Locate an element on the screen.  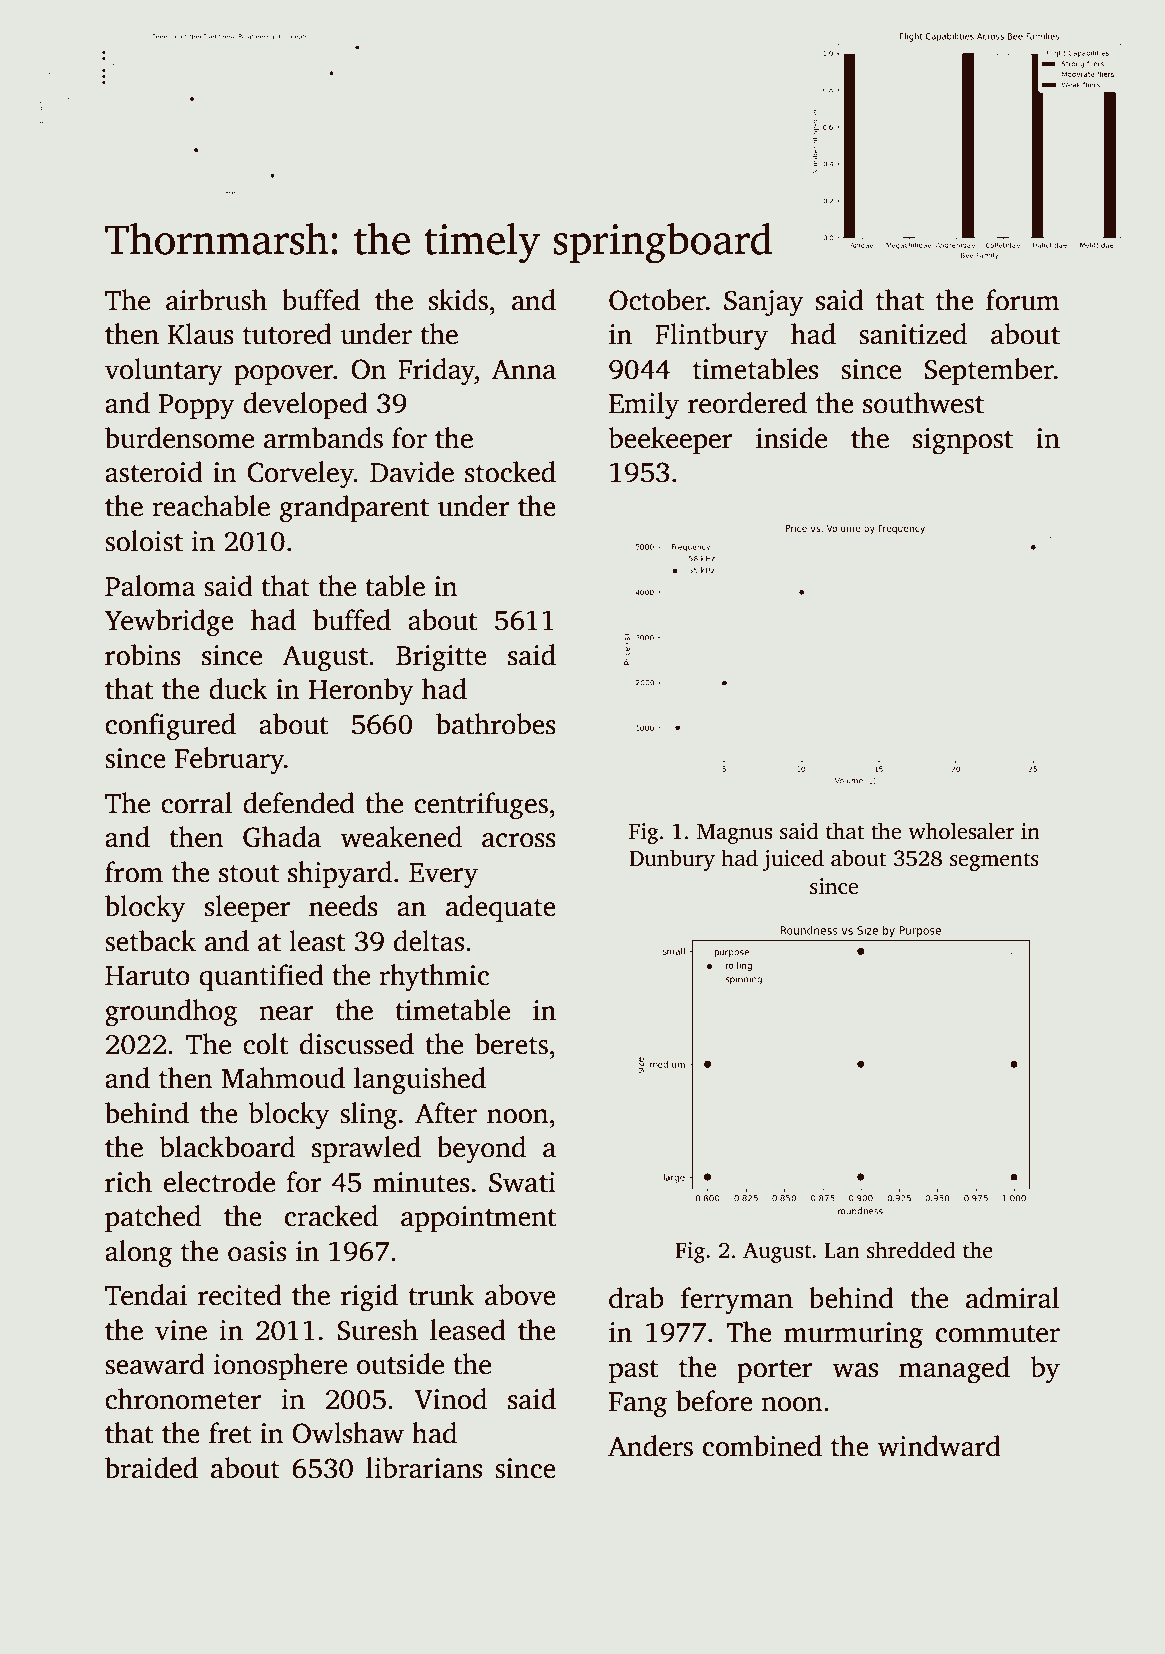
forum is located at coordinates (1023, 300).
